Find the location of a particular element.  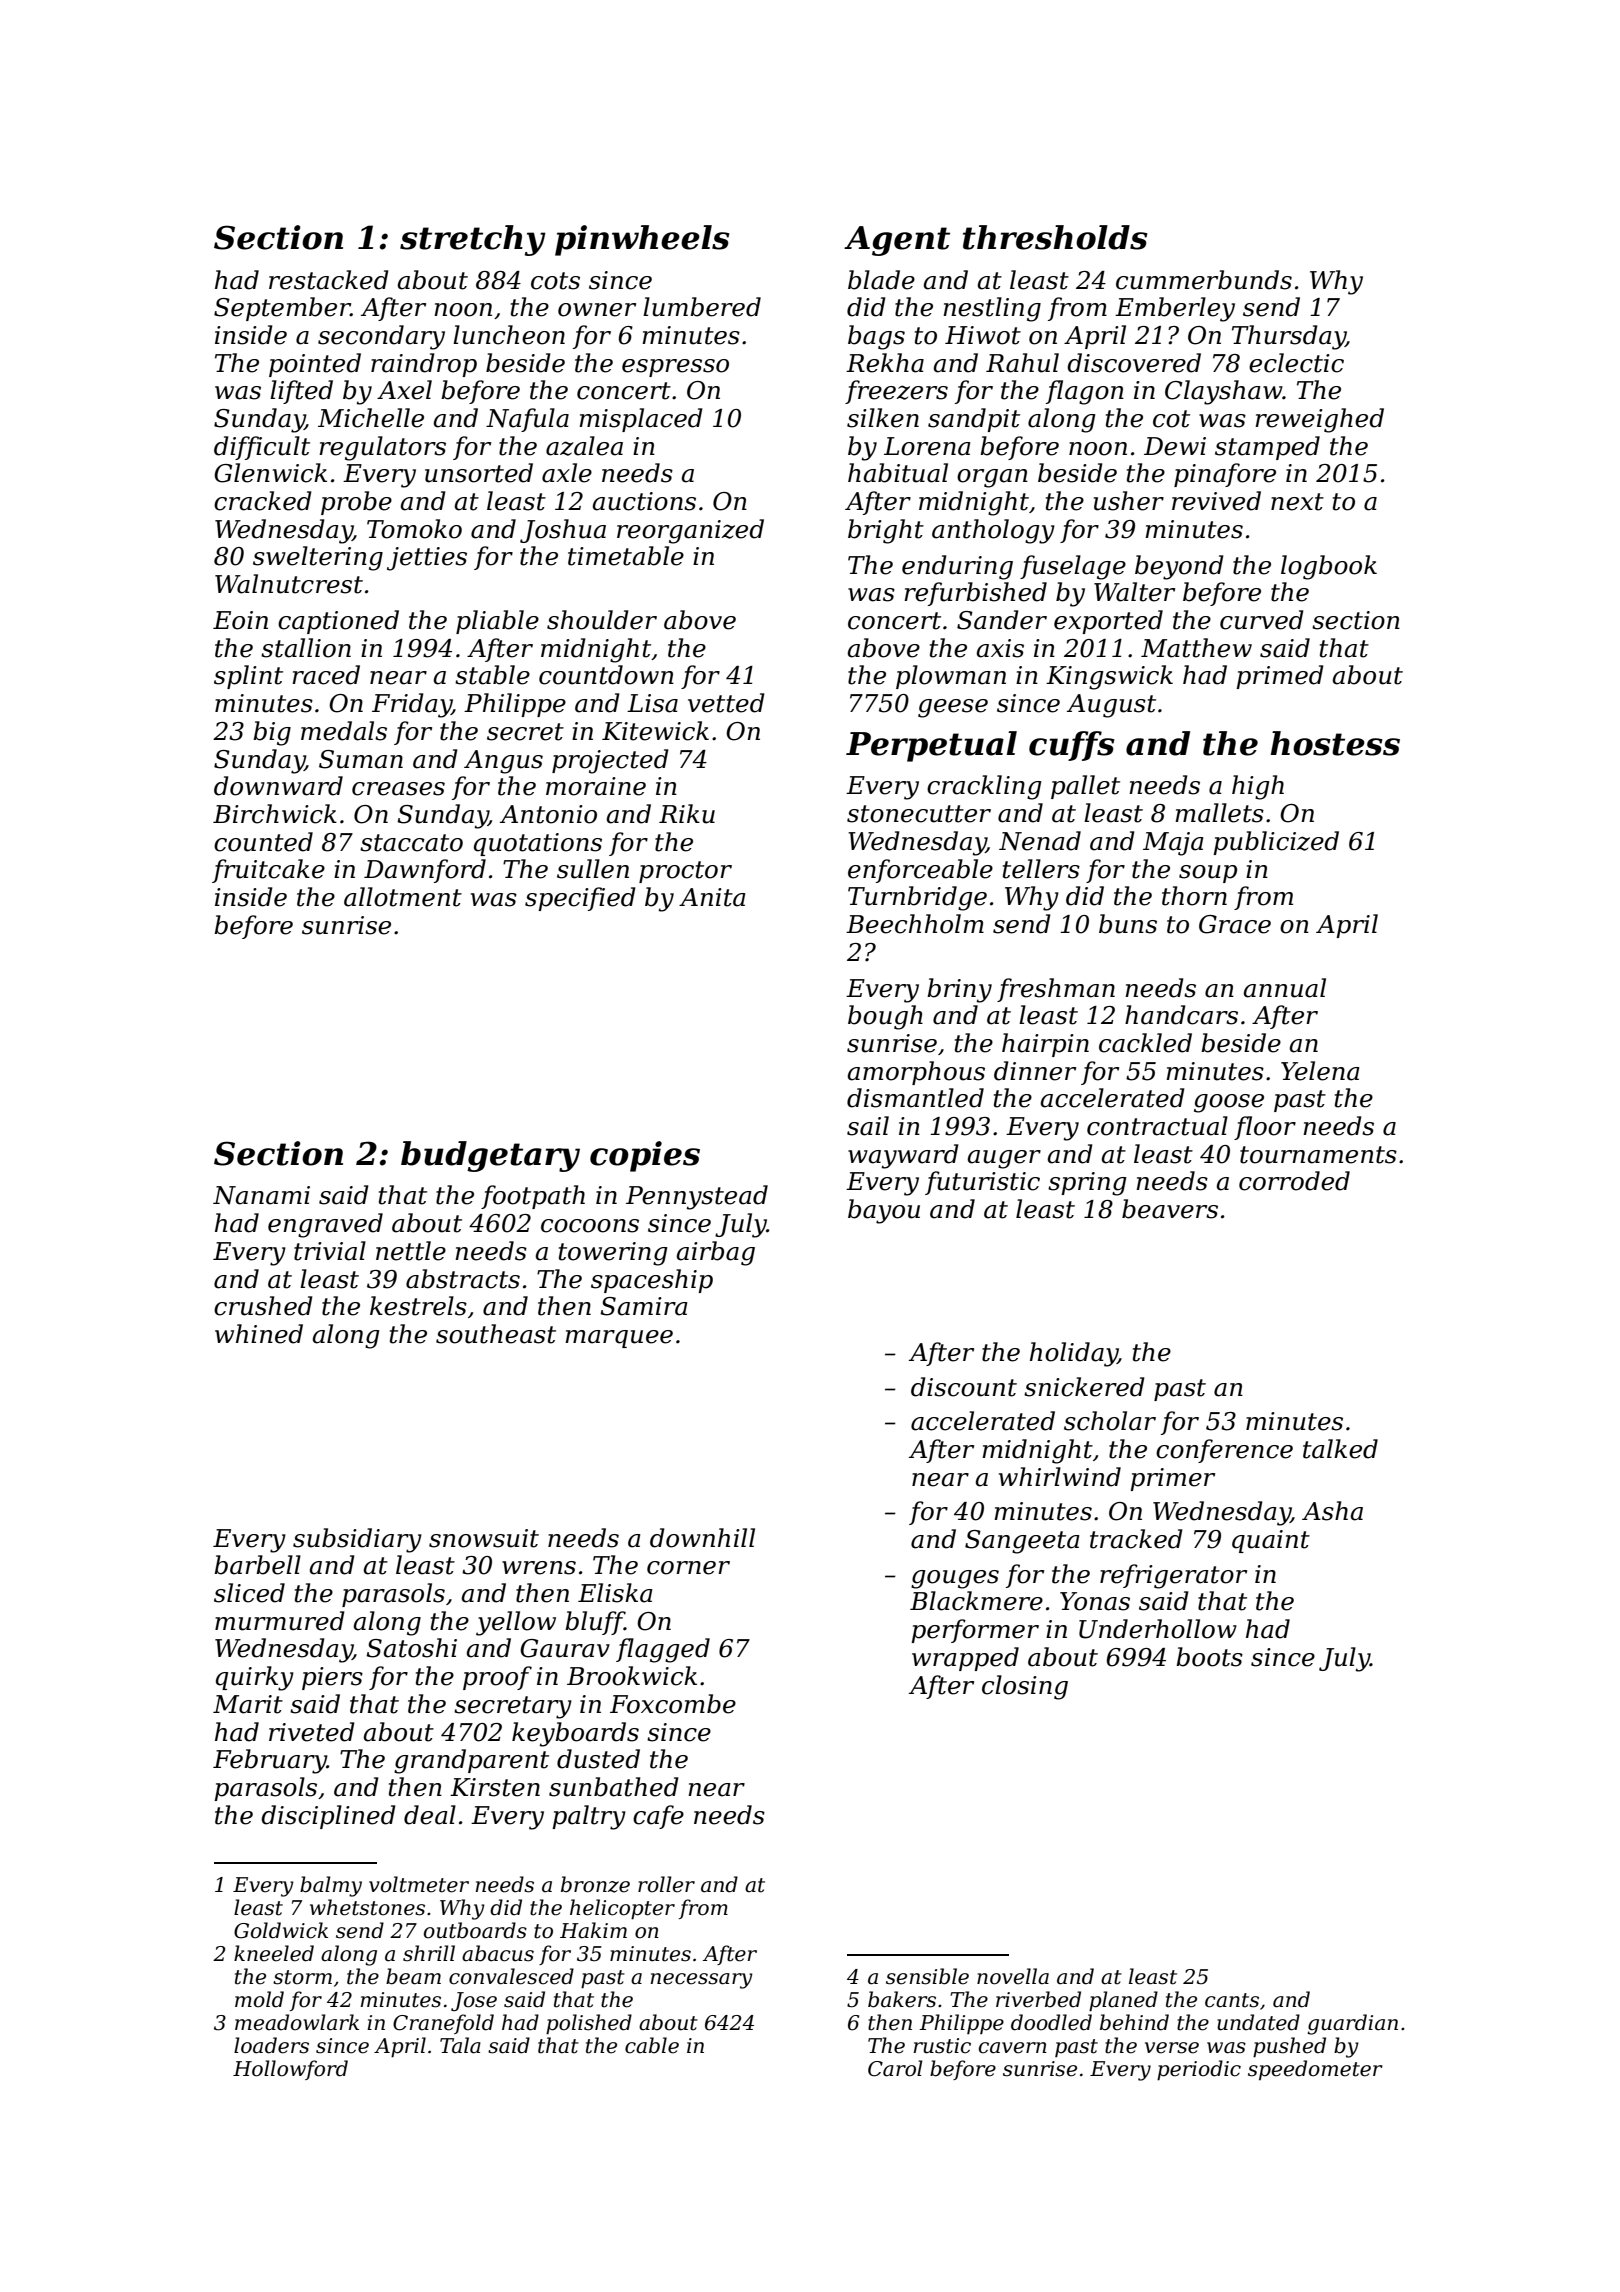

marquee is located at coordinates (619, 1339).
